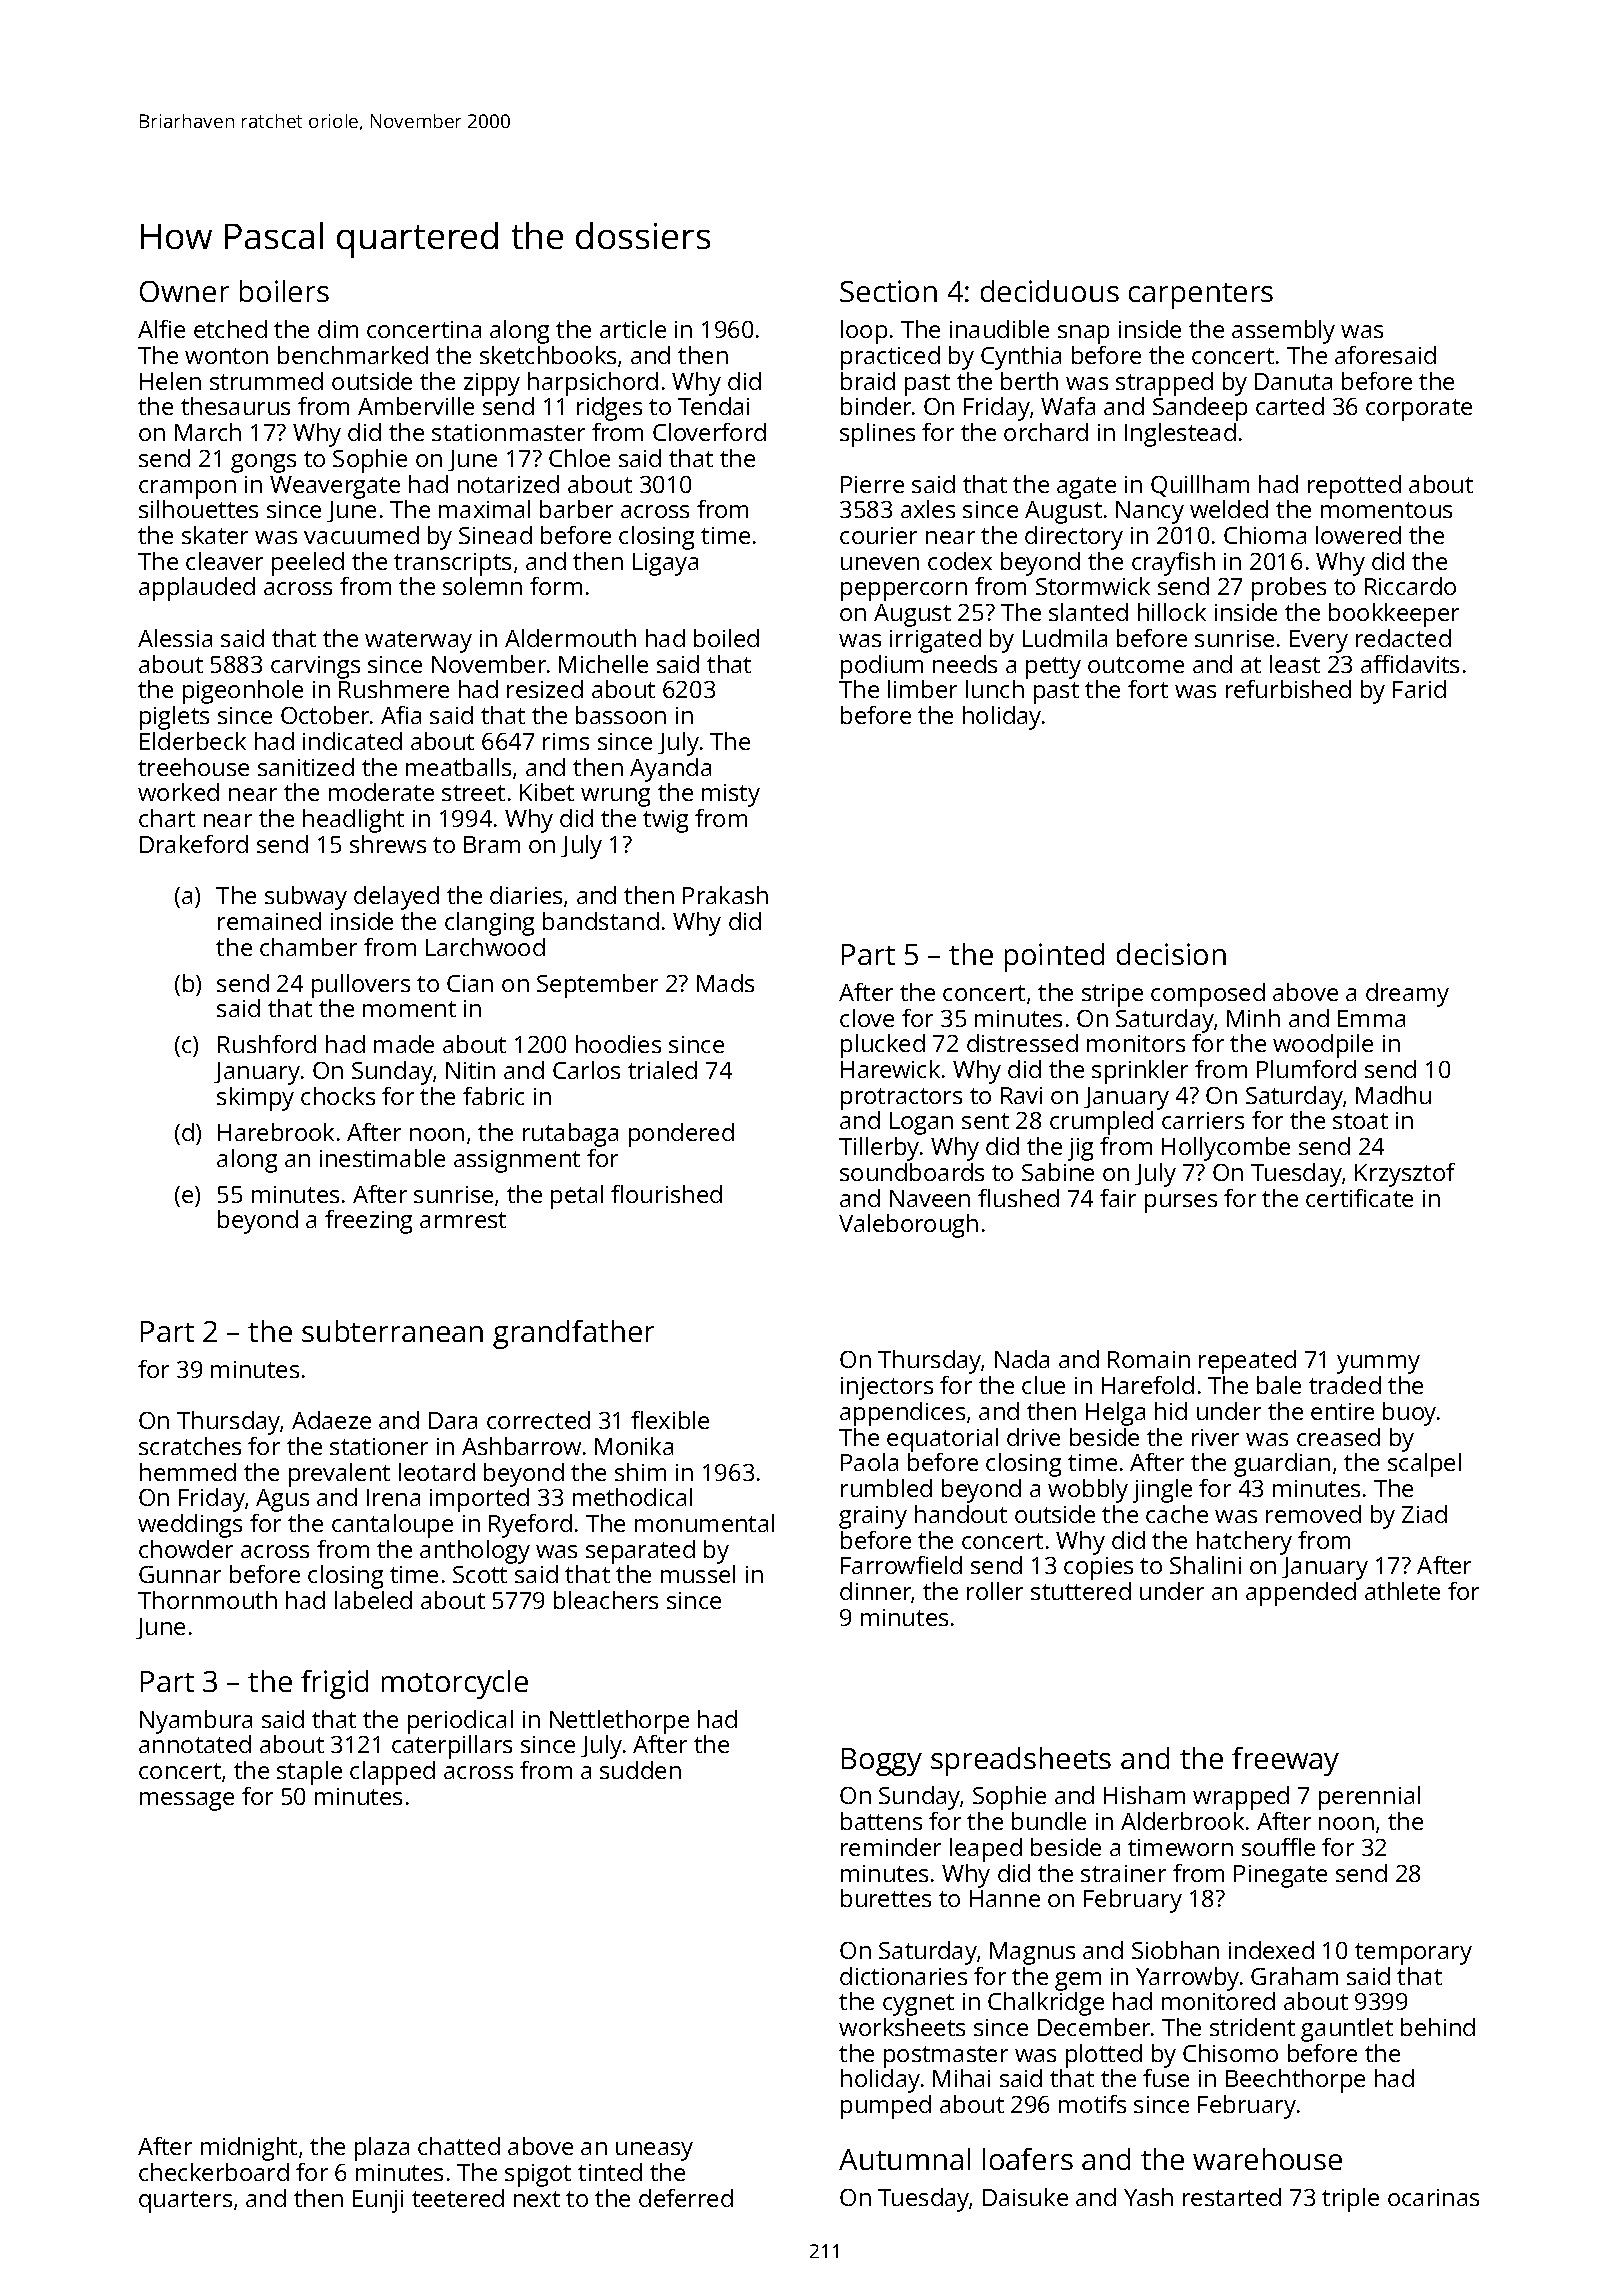 The image size is (1620, 2292). Describe the element at coordinates (1148, 1385) in the screenshot. I see `Harefold` at that location.
